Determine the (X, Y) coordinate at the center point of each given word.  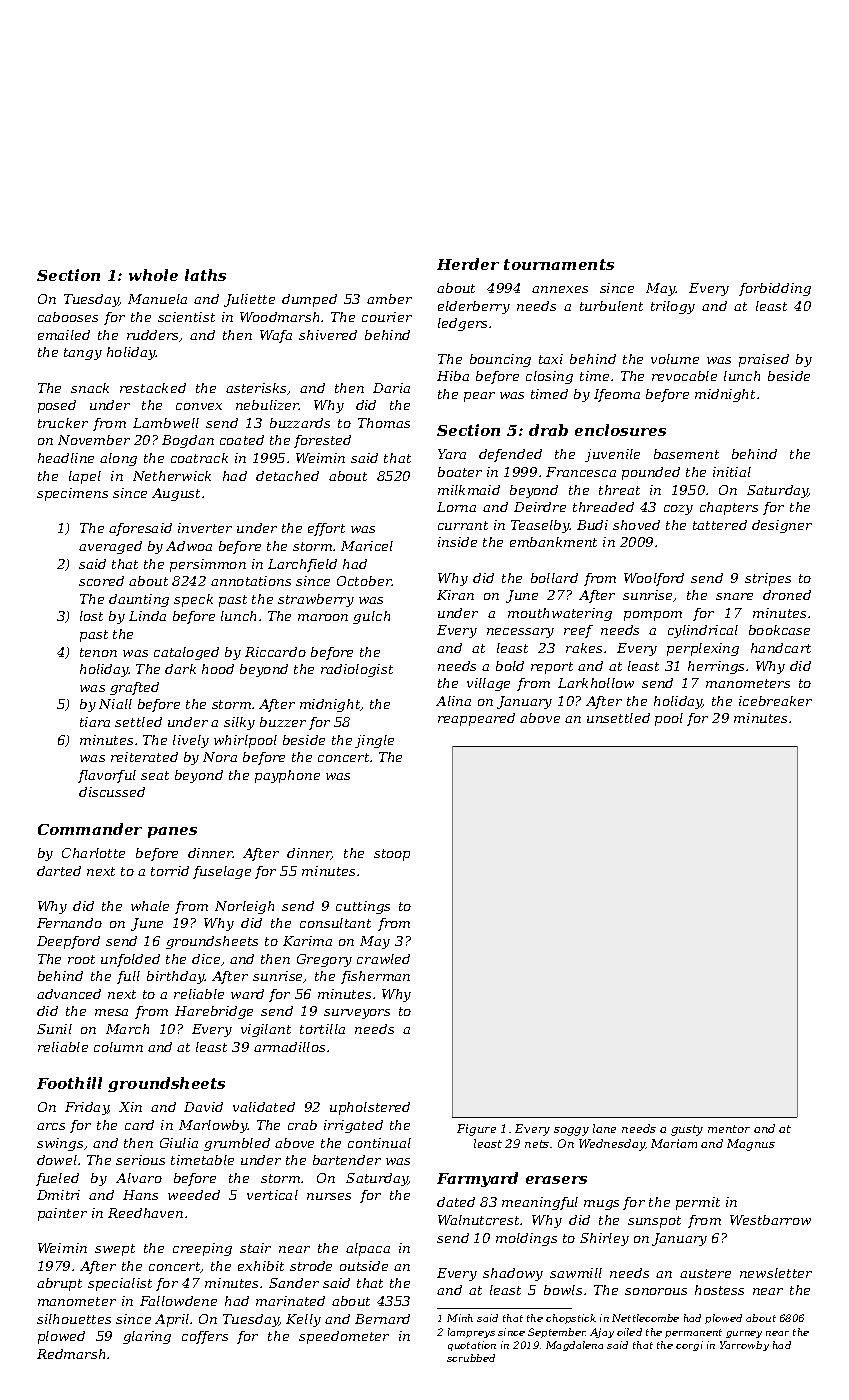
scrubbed (471, 1358)
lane (604, 1128)
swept (115, 1250)
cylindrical (703, 631)
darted (59, 871)
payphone (287, 776)
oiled (629, 1332)
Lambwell (166, 423)
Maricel (367, 546)
